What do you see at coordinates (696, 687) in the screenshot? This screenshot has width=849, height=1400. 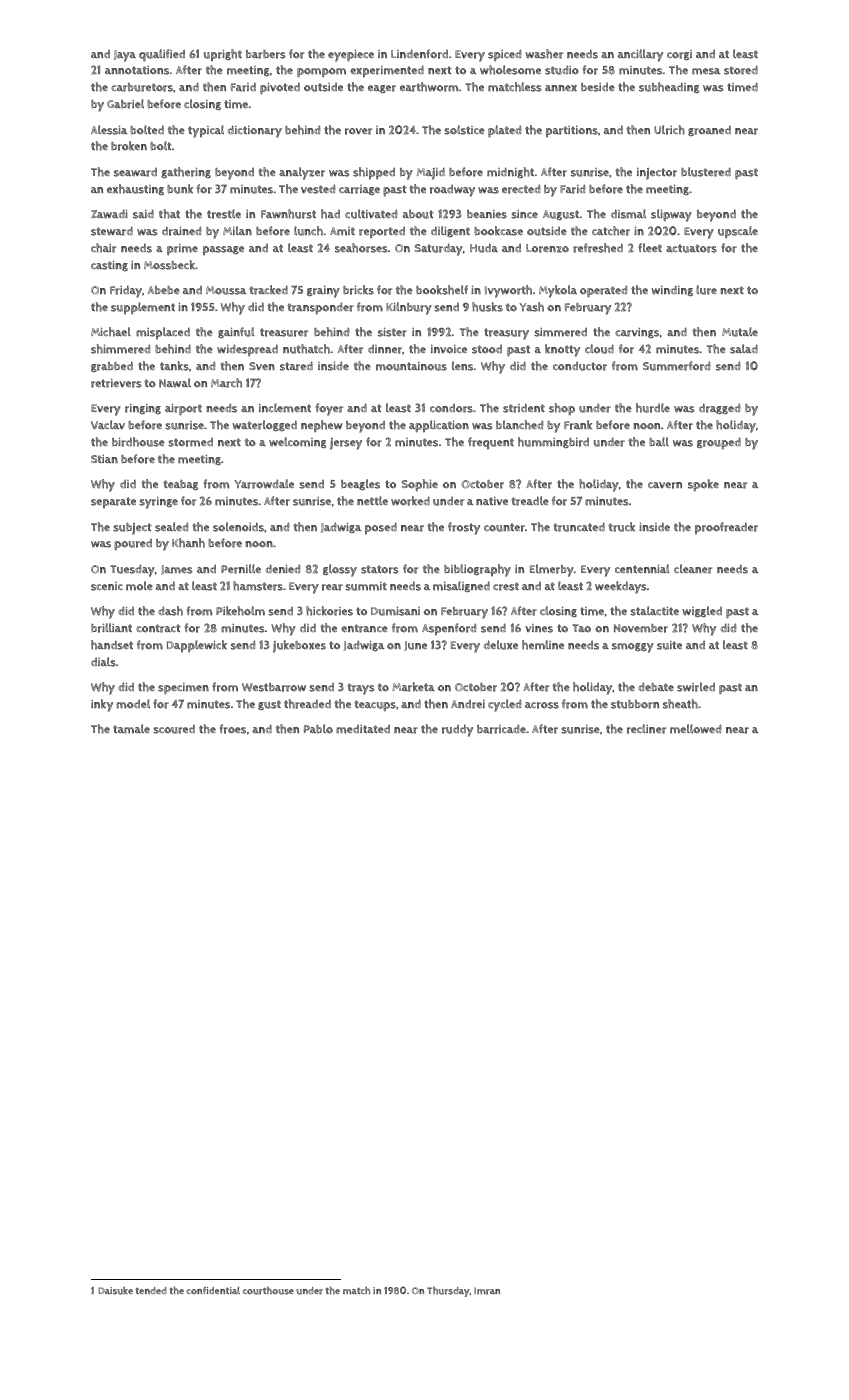 I see `swirled` at bounding box center [696, 687].
